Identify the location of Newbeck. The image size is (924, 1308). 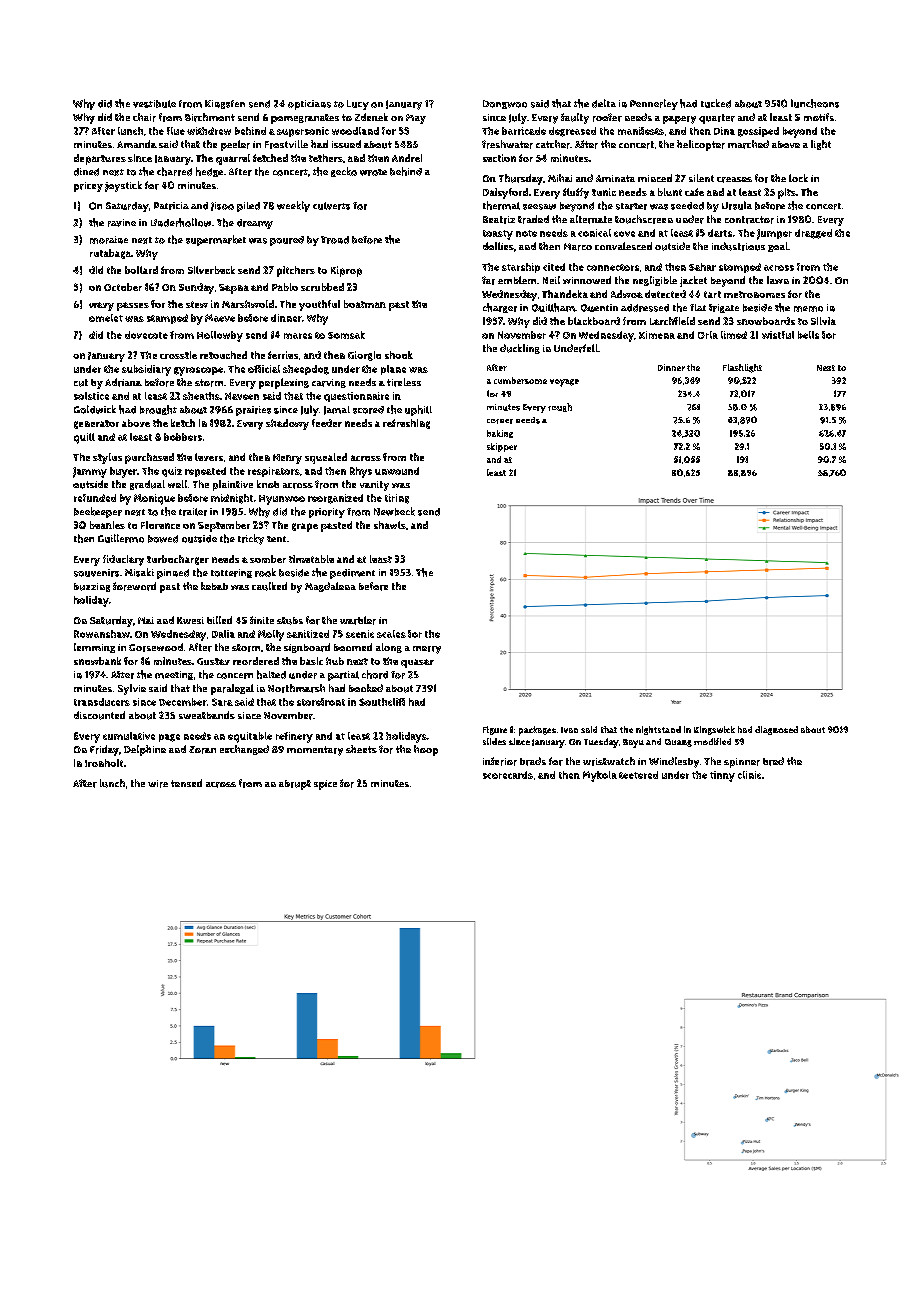
(394, 511).
